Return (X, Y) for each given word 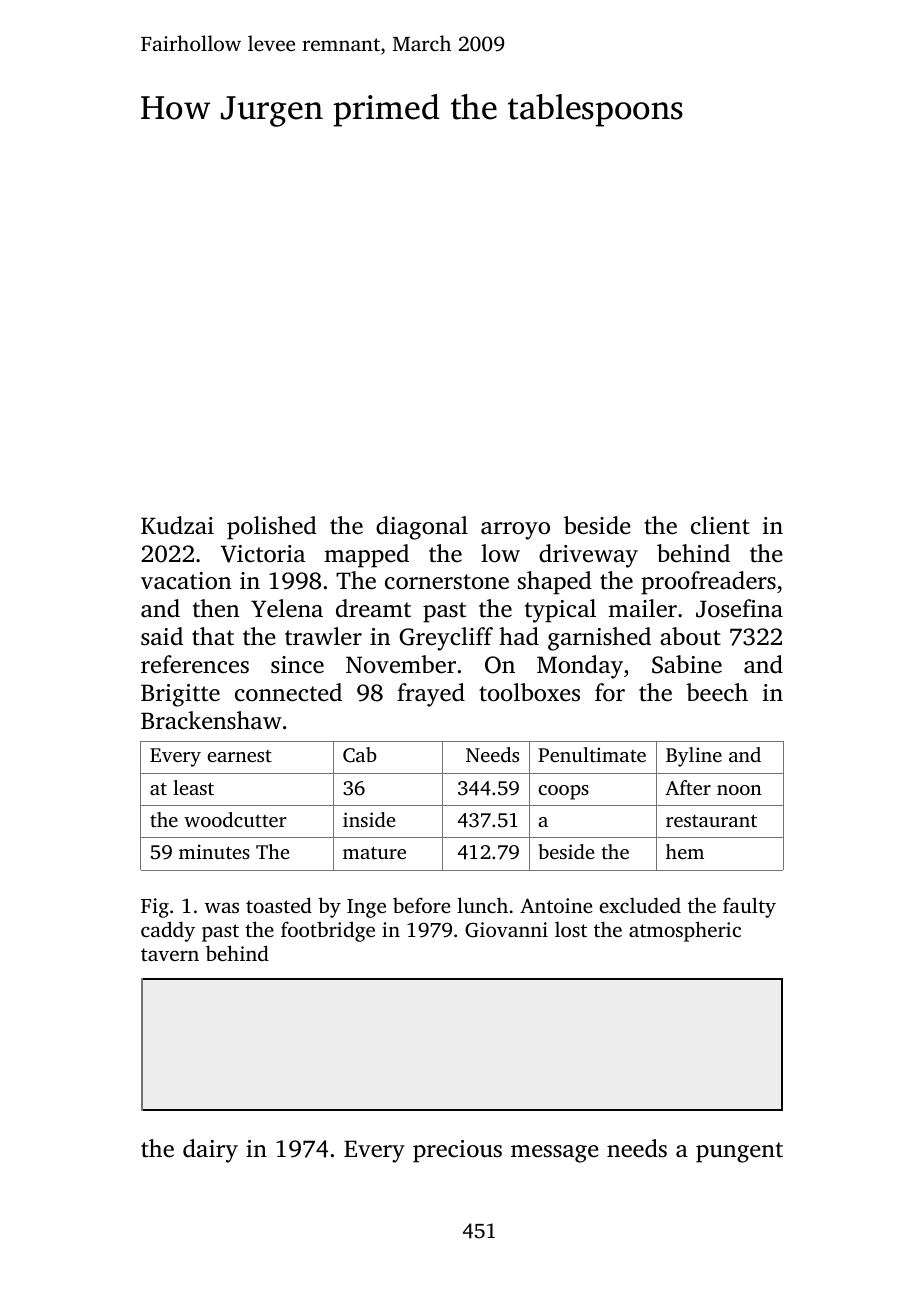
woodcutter (235, 819)
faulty (749, 907)
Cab (360, 755)
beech (717, 692)
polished (272, 528)
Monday (580, 667)
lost (571, 929)
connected (288, 692)
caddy (168, 931)
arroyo (515, 531)
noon (739, 790)
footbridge (328, 931)
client (720, 525)
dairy (210, 1151)
